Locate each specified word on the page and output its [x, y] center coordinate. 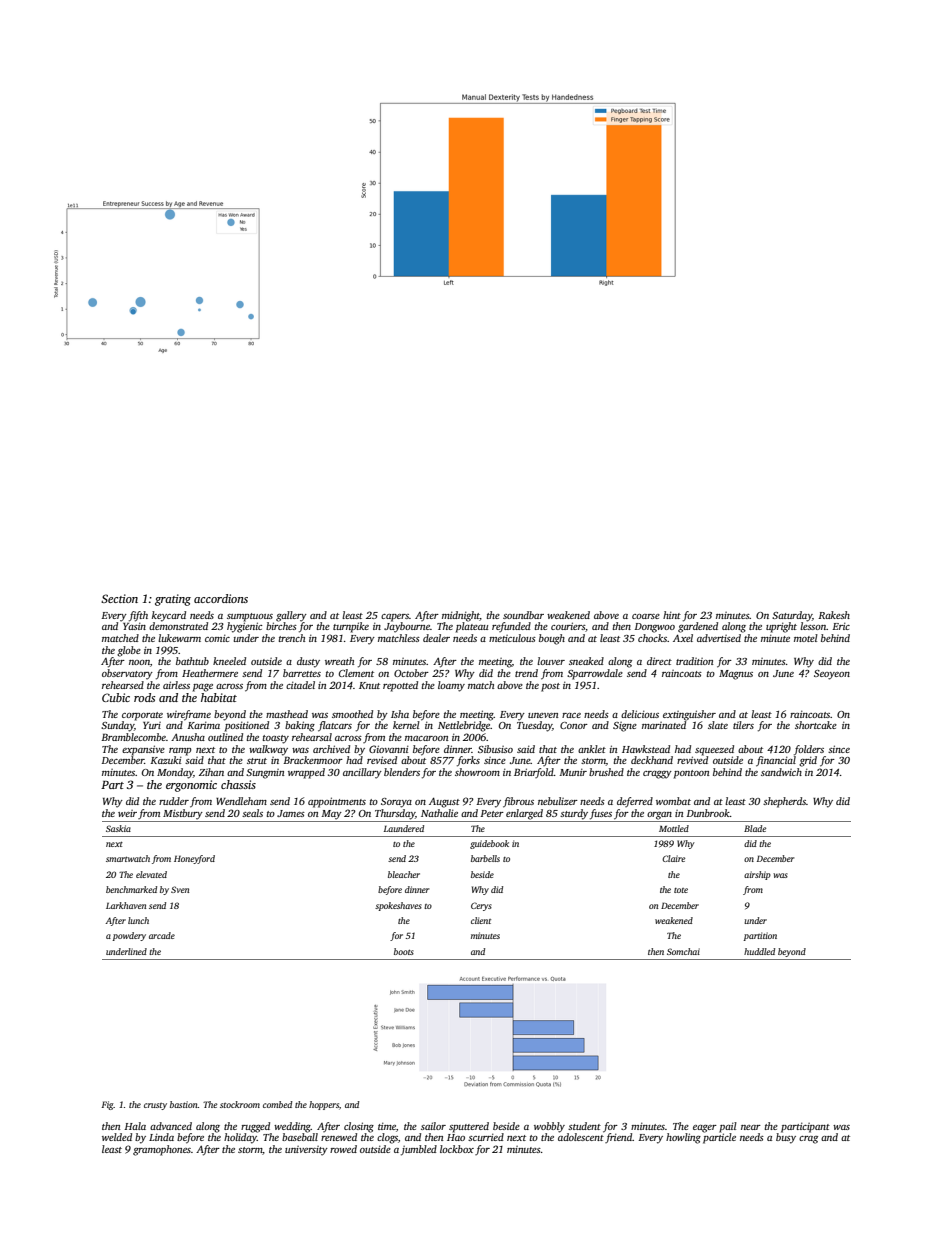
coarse [646, 616]
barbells [485, 858]
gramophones [162, 1150]
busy [786, 1138]
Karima [203, 725]
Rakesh [834, 615]
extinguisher [689, 715]
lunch [138, 920]
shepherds [784, 802]
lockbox [457, 1149]
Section [119, 598]
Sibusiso [495, 749]
